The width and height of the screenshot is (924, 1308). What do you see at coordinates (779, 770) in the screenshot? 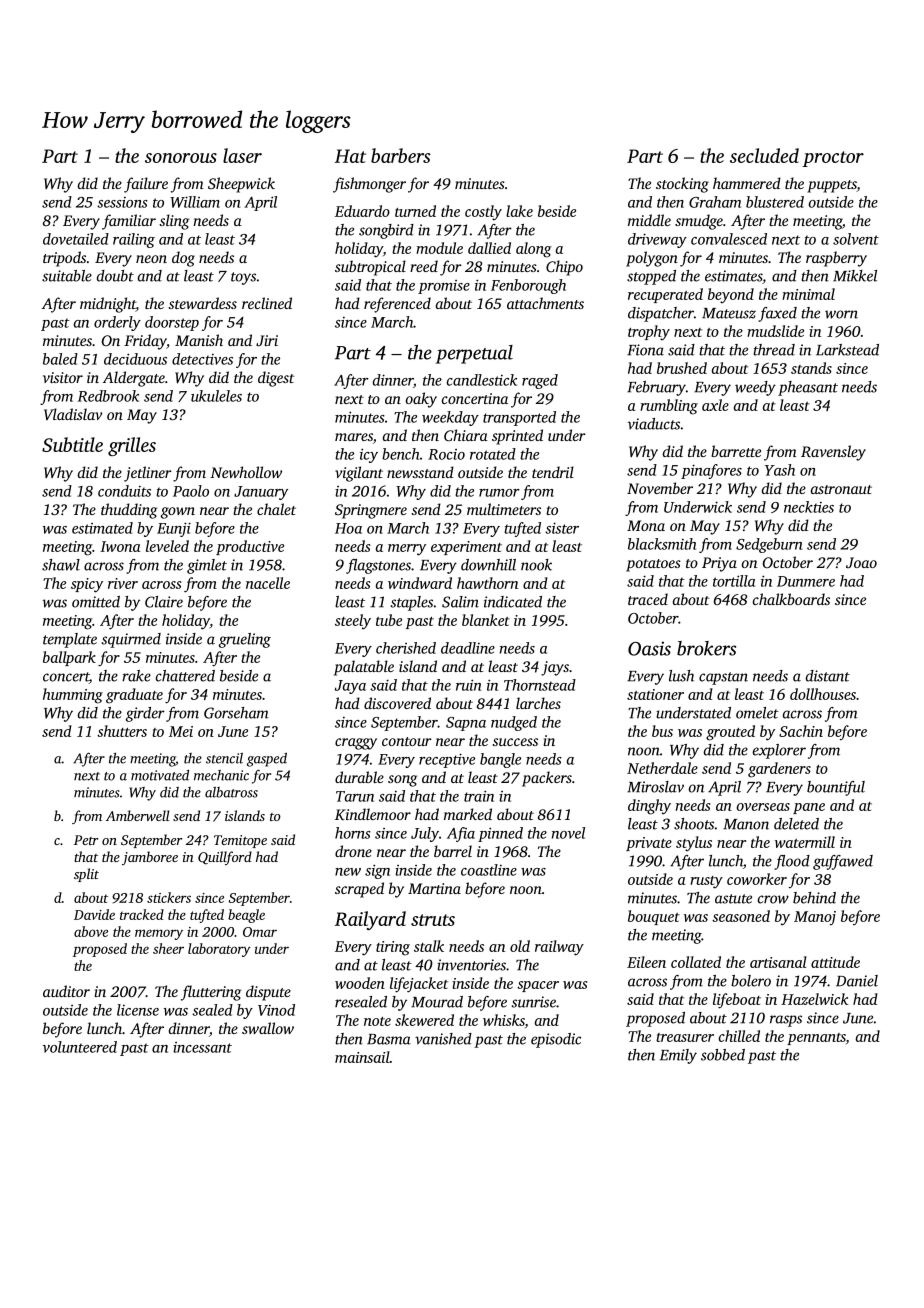
I see `gardeners` at bounding box center [779, 770].
